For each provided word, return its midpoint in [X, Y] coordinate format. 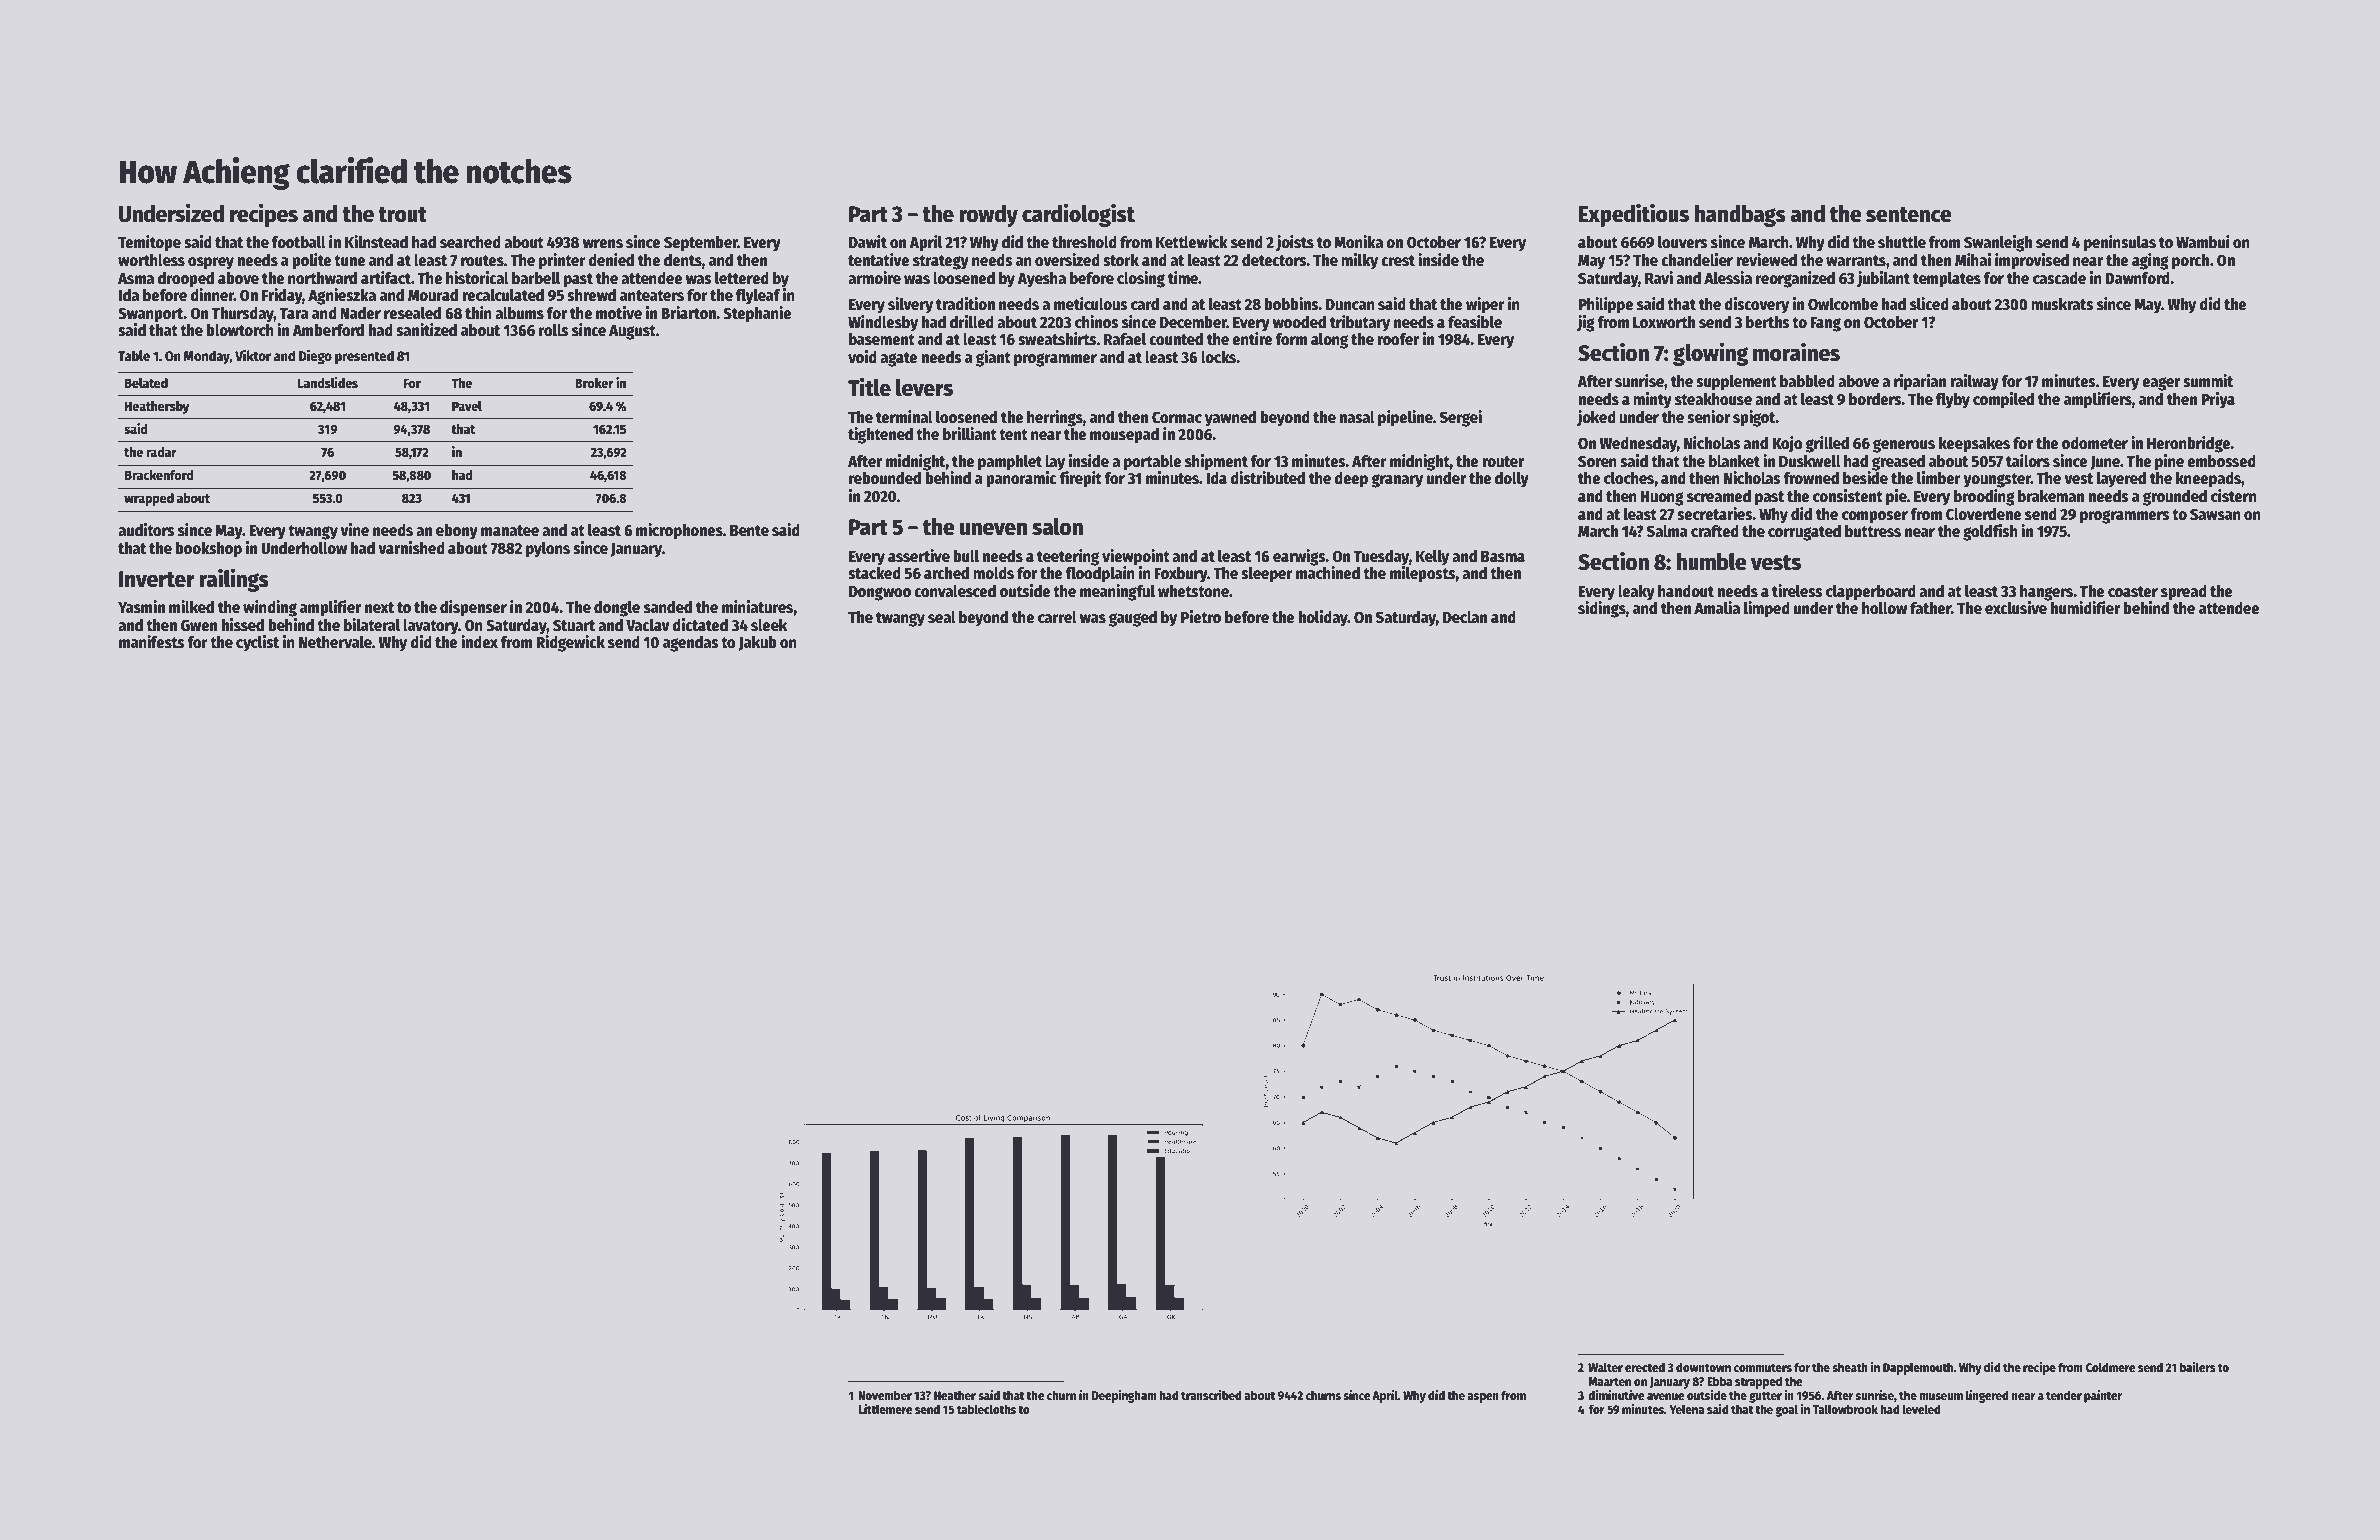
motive [619, 313]
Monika [1358, 242]
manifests [152, 642]
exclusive [2016, 608]
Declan [1465, 617]
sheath [1850, 1367]
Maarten [1609, 1381]
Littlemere [885, 1409]
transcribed [1211, 1395]
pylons [548, 550]
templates [1947, 280]
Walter [1605, 1367]
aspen [1483, 1398]
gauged [1133, 619]
